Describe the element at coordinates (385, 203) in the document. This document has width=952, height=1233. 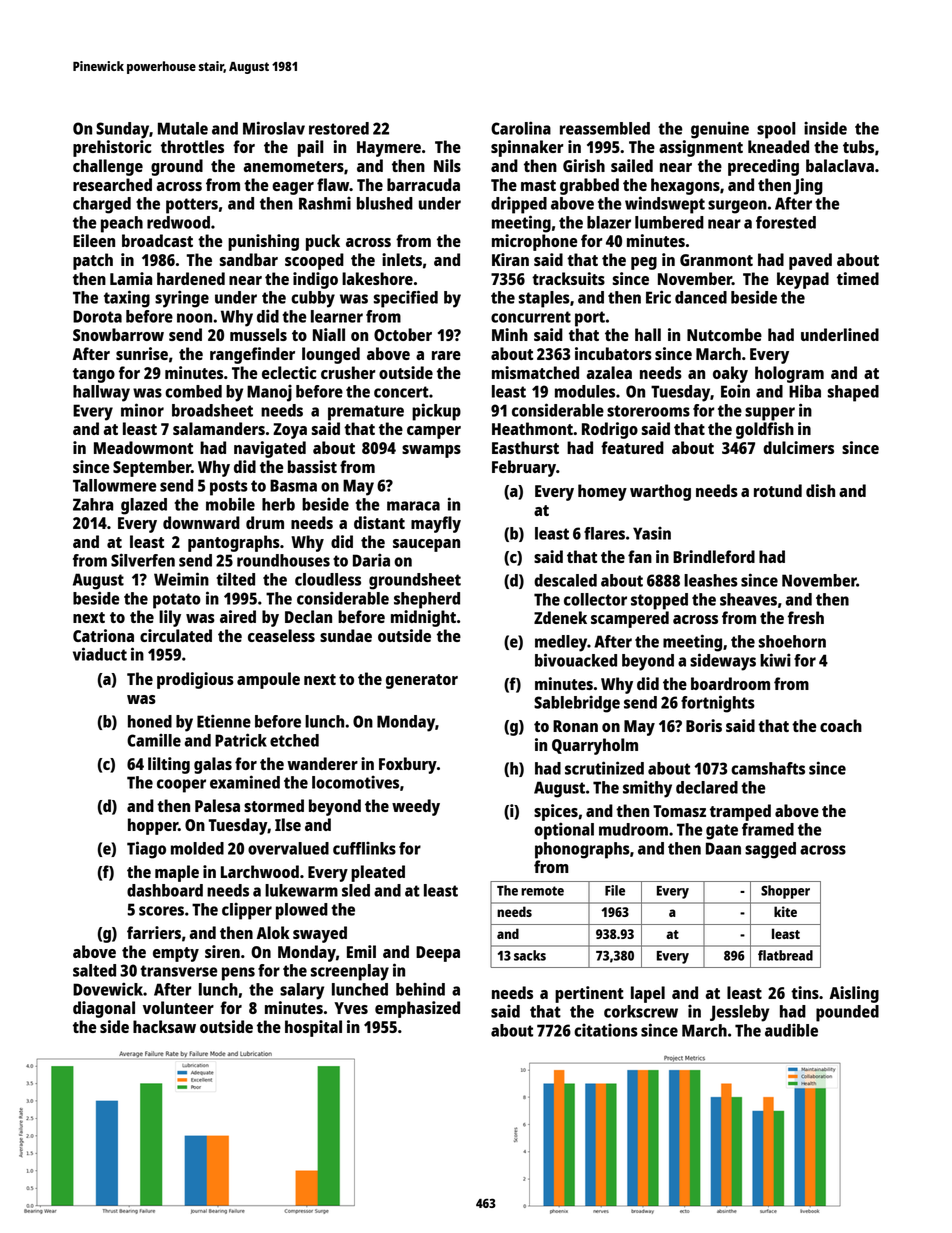
I see `blushed` at that location.
